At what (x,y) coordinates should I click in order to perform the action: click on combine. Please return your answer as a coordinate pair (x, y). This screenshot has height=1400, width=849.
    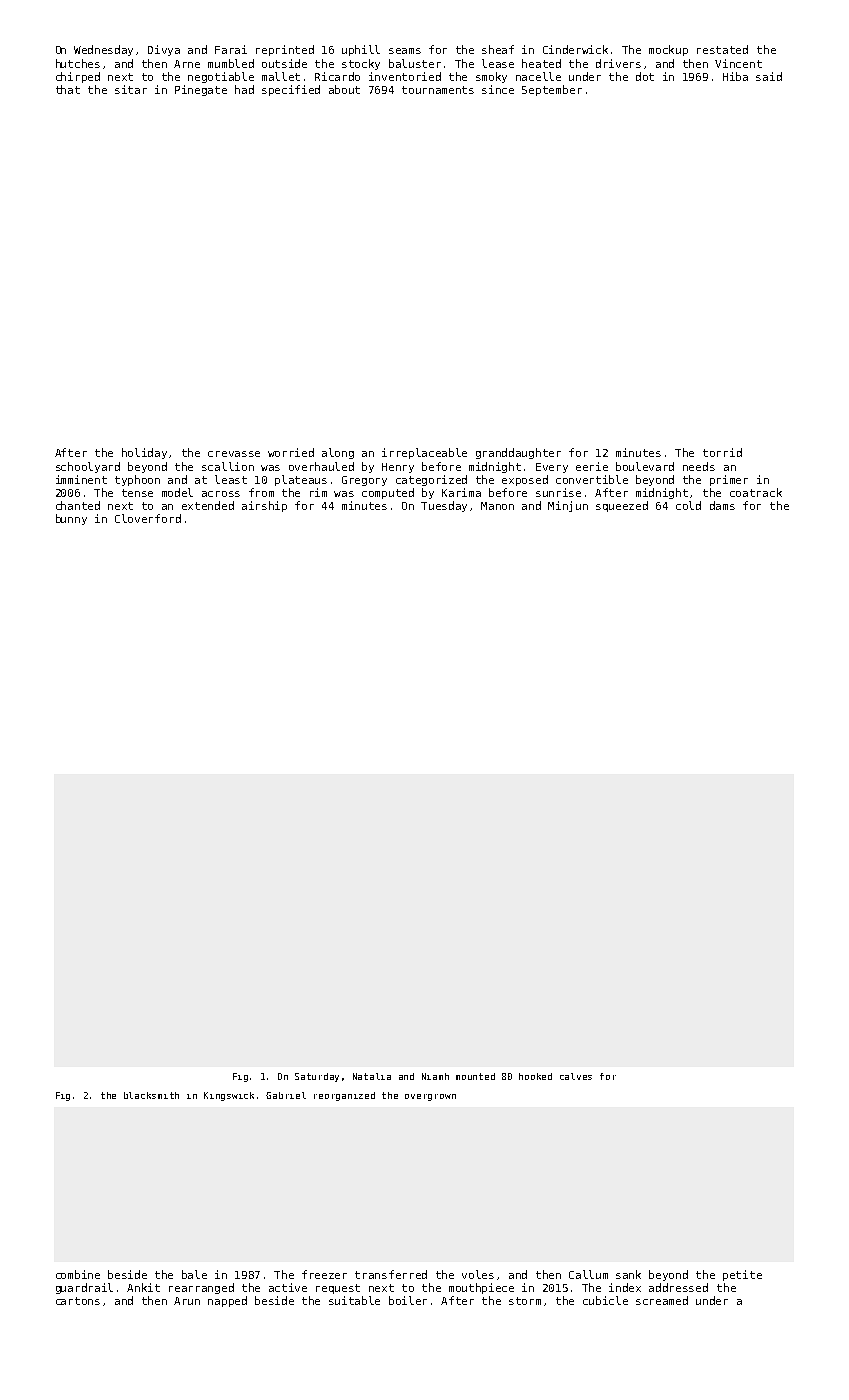
    Looking at the image, I should click on (78, 1274).
